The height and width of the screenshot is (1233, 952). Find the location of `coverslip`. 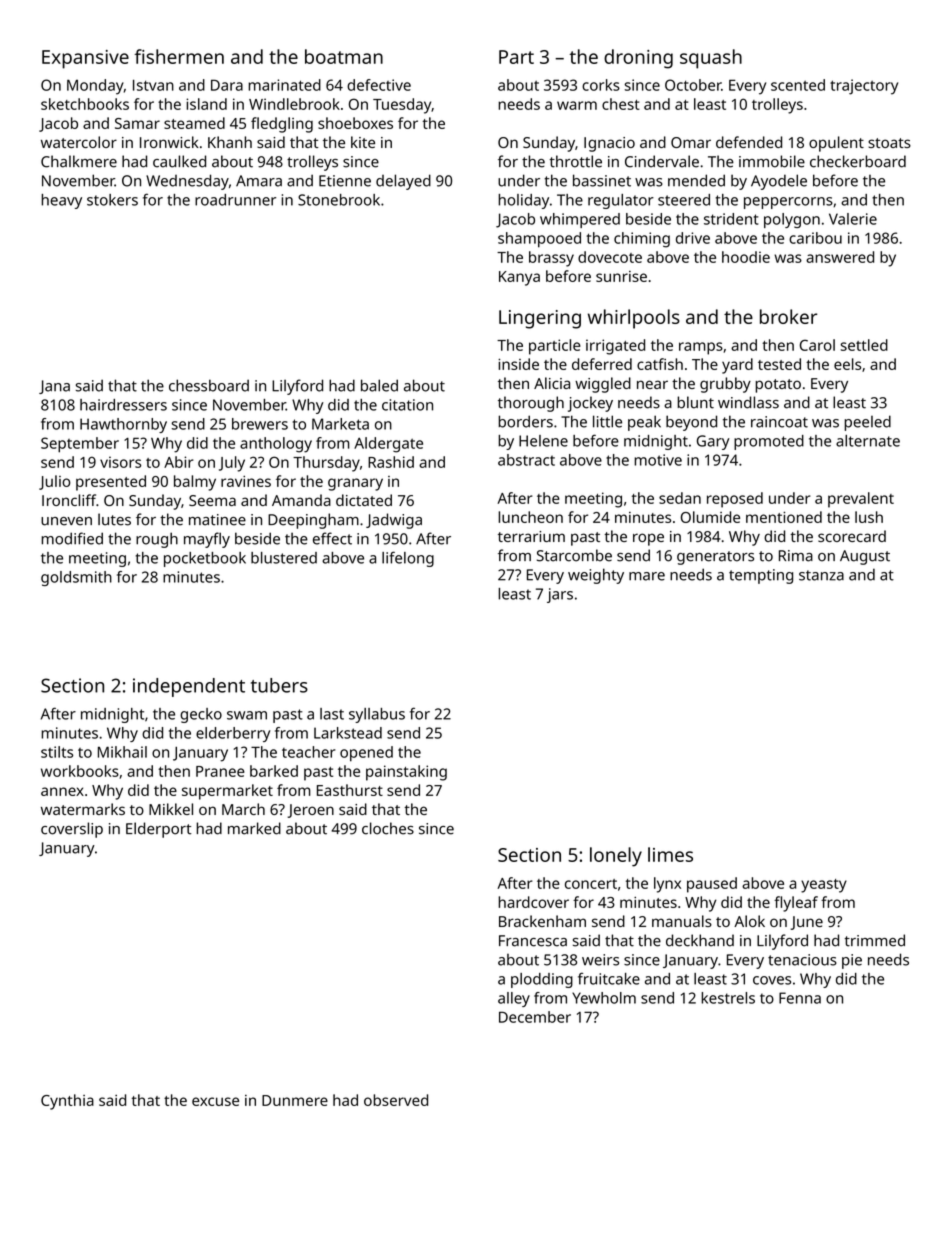

coverslip is located at coordinates (72, 830).
